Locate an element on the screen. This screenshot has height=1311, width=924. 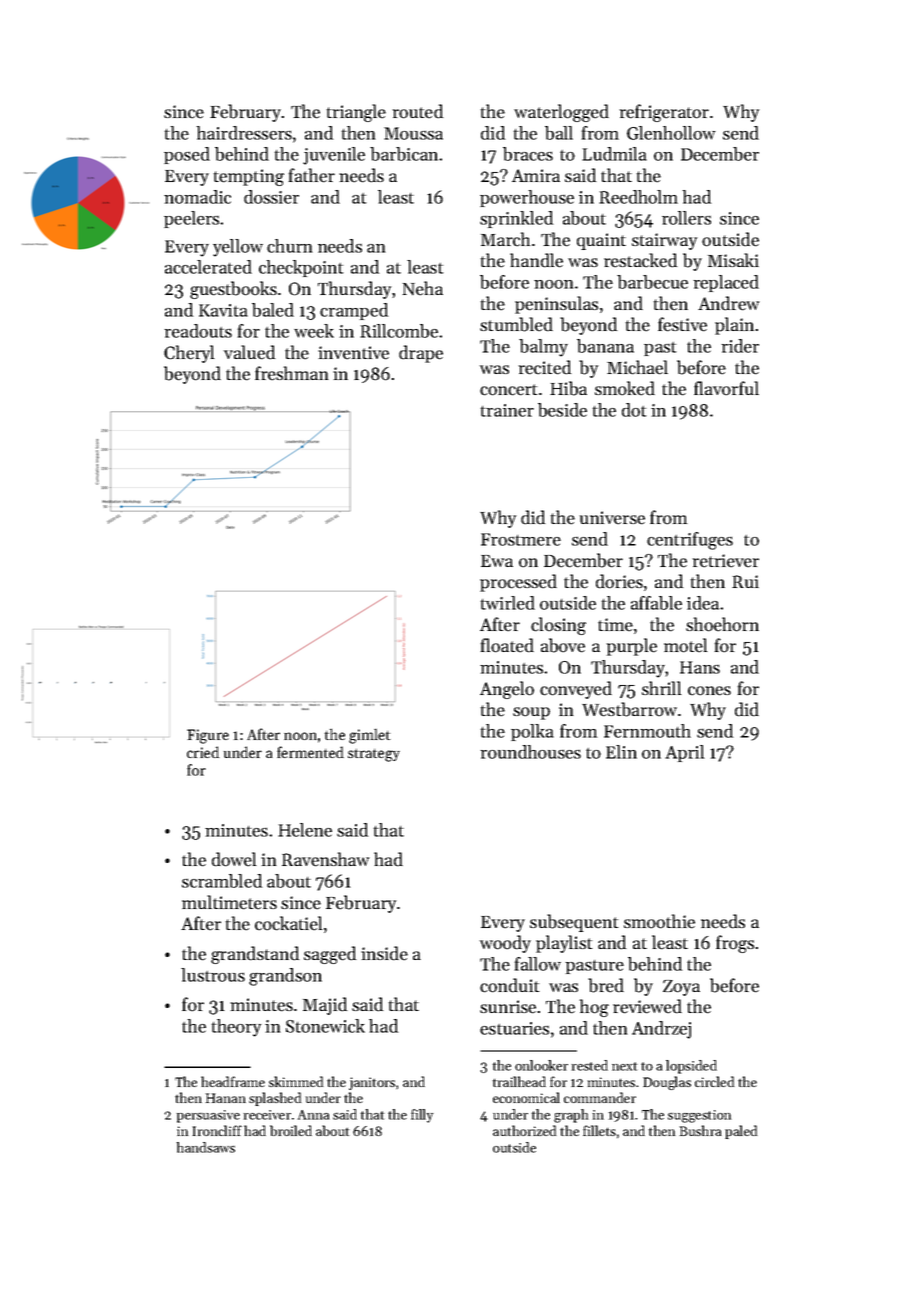
waterlogged is located at coordinates (561, 113).
